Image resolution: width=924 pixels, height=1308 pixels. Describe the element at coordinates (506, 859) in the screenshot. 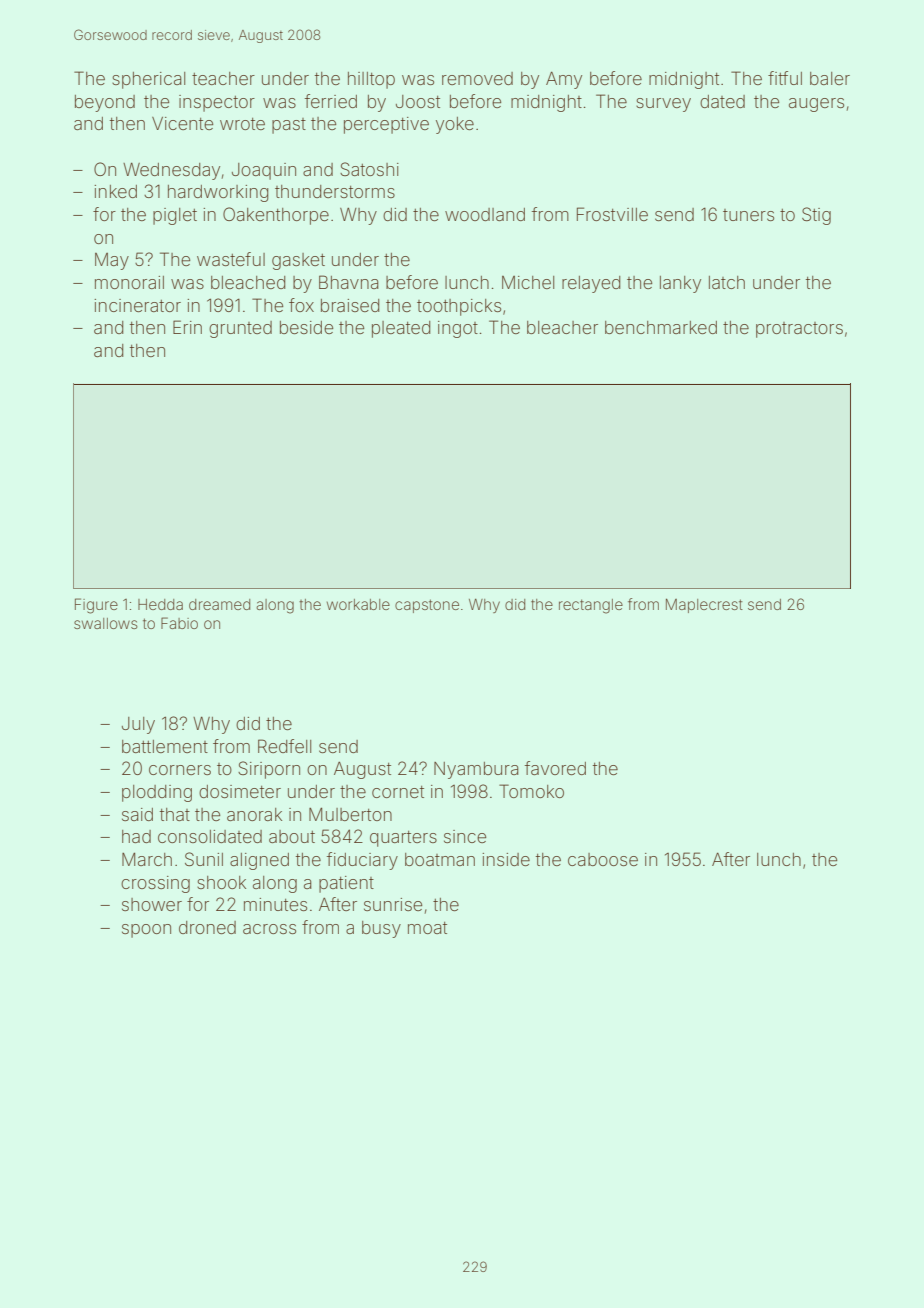

I see `inside` at that location.
